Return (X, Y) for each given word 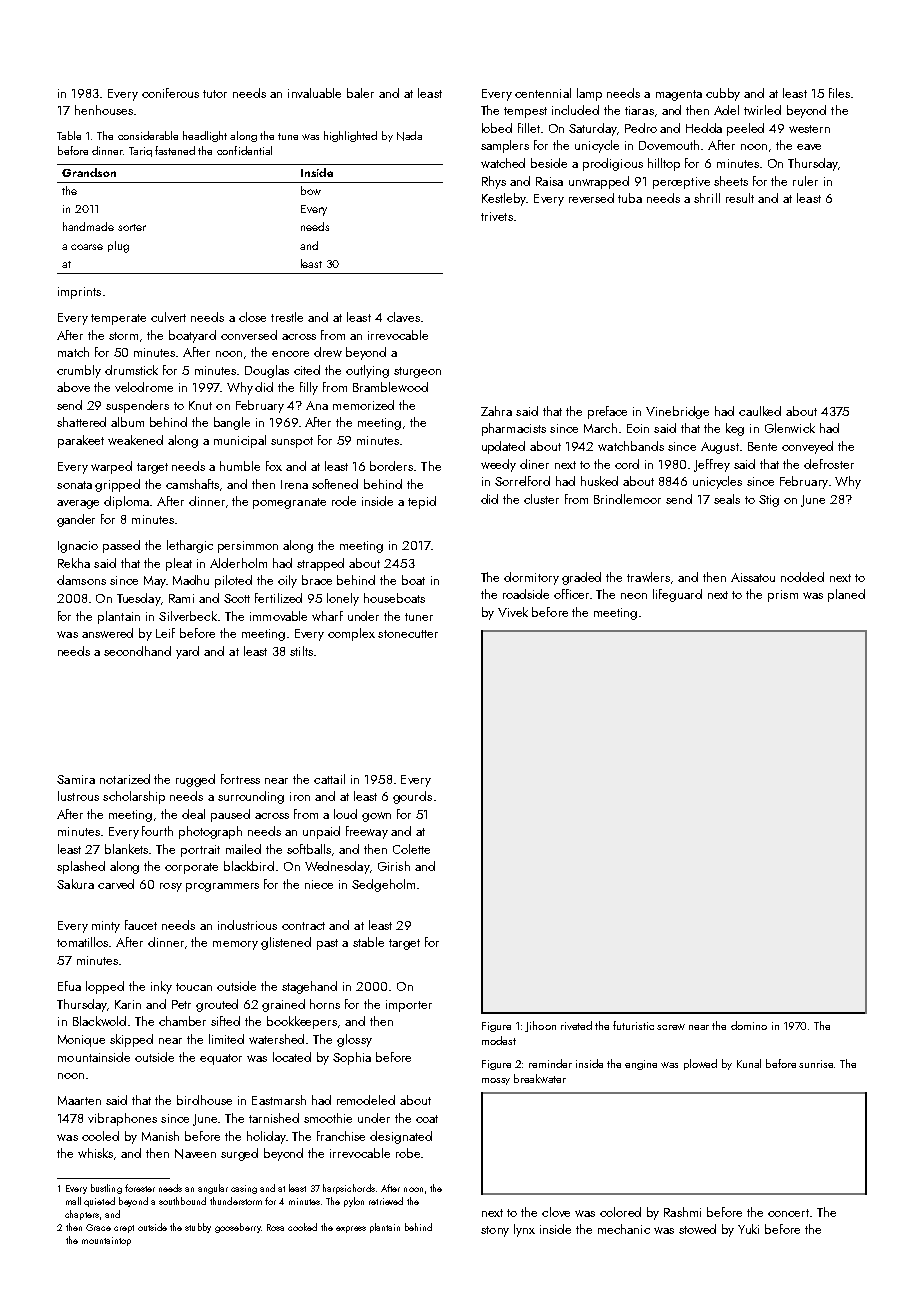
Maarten (79, 1100)
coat (427, 1119)
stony (495, 1231)
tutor (215, 94)
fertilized (278, 598)
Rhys (494, 182)
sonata (74, 485)
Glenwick (790, 428)
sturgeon (417, 372)
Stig (769, 501)
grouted (217, 1005)
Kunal (749, 1063)
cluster (541, 499)
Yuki (748, 1229)
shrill (707, 198)
